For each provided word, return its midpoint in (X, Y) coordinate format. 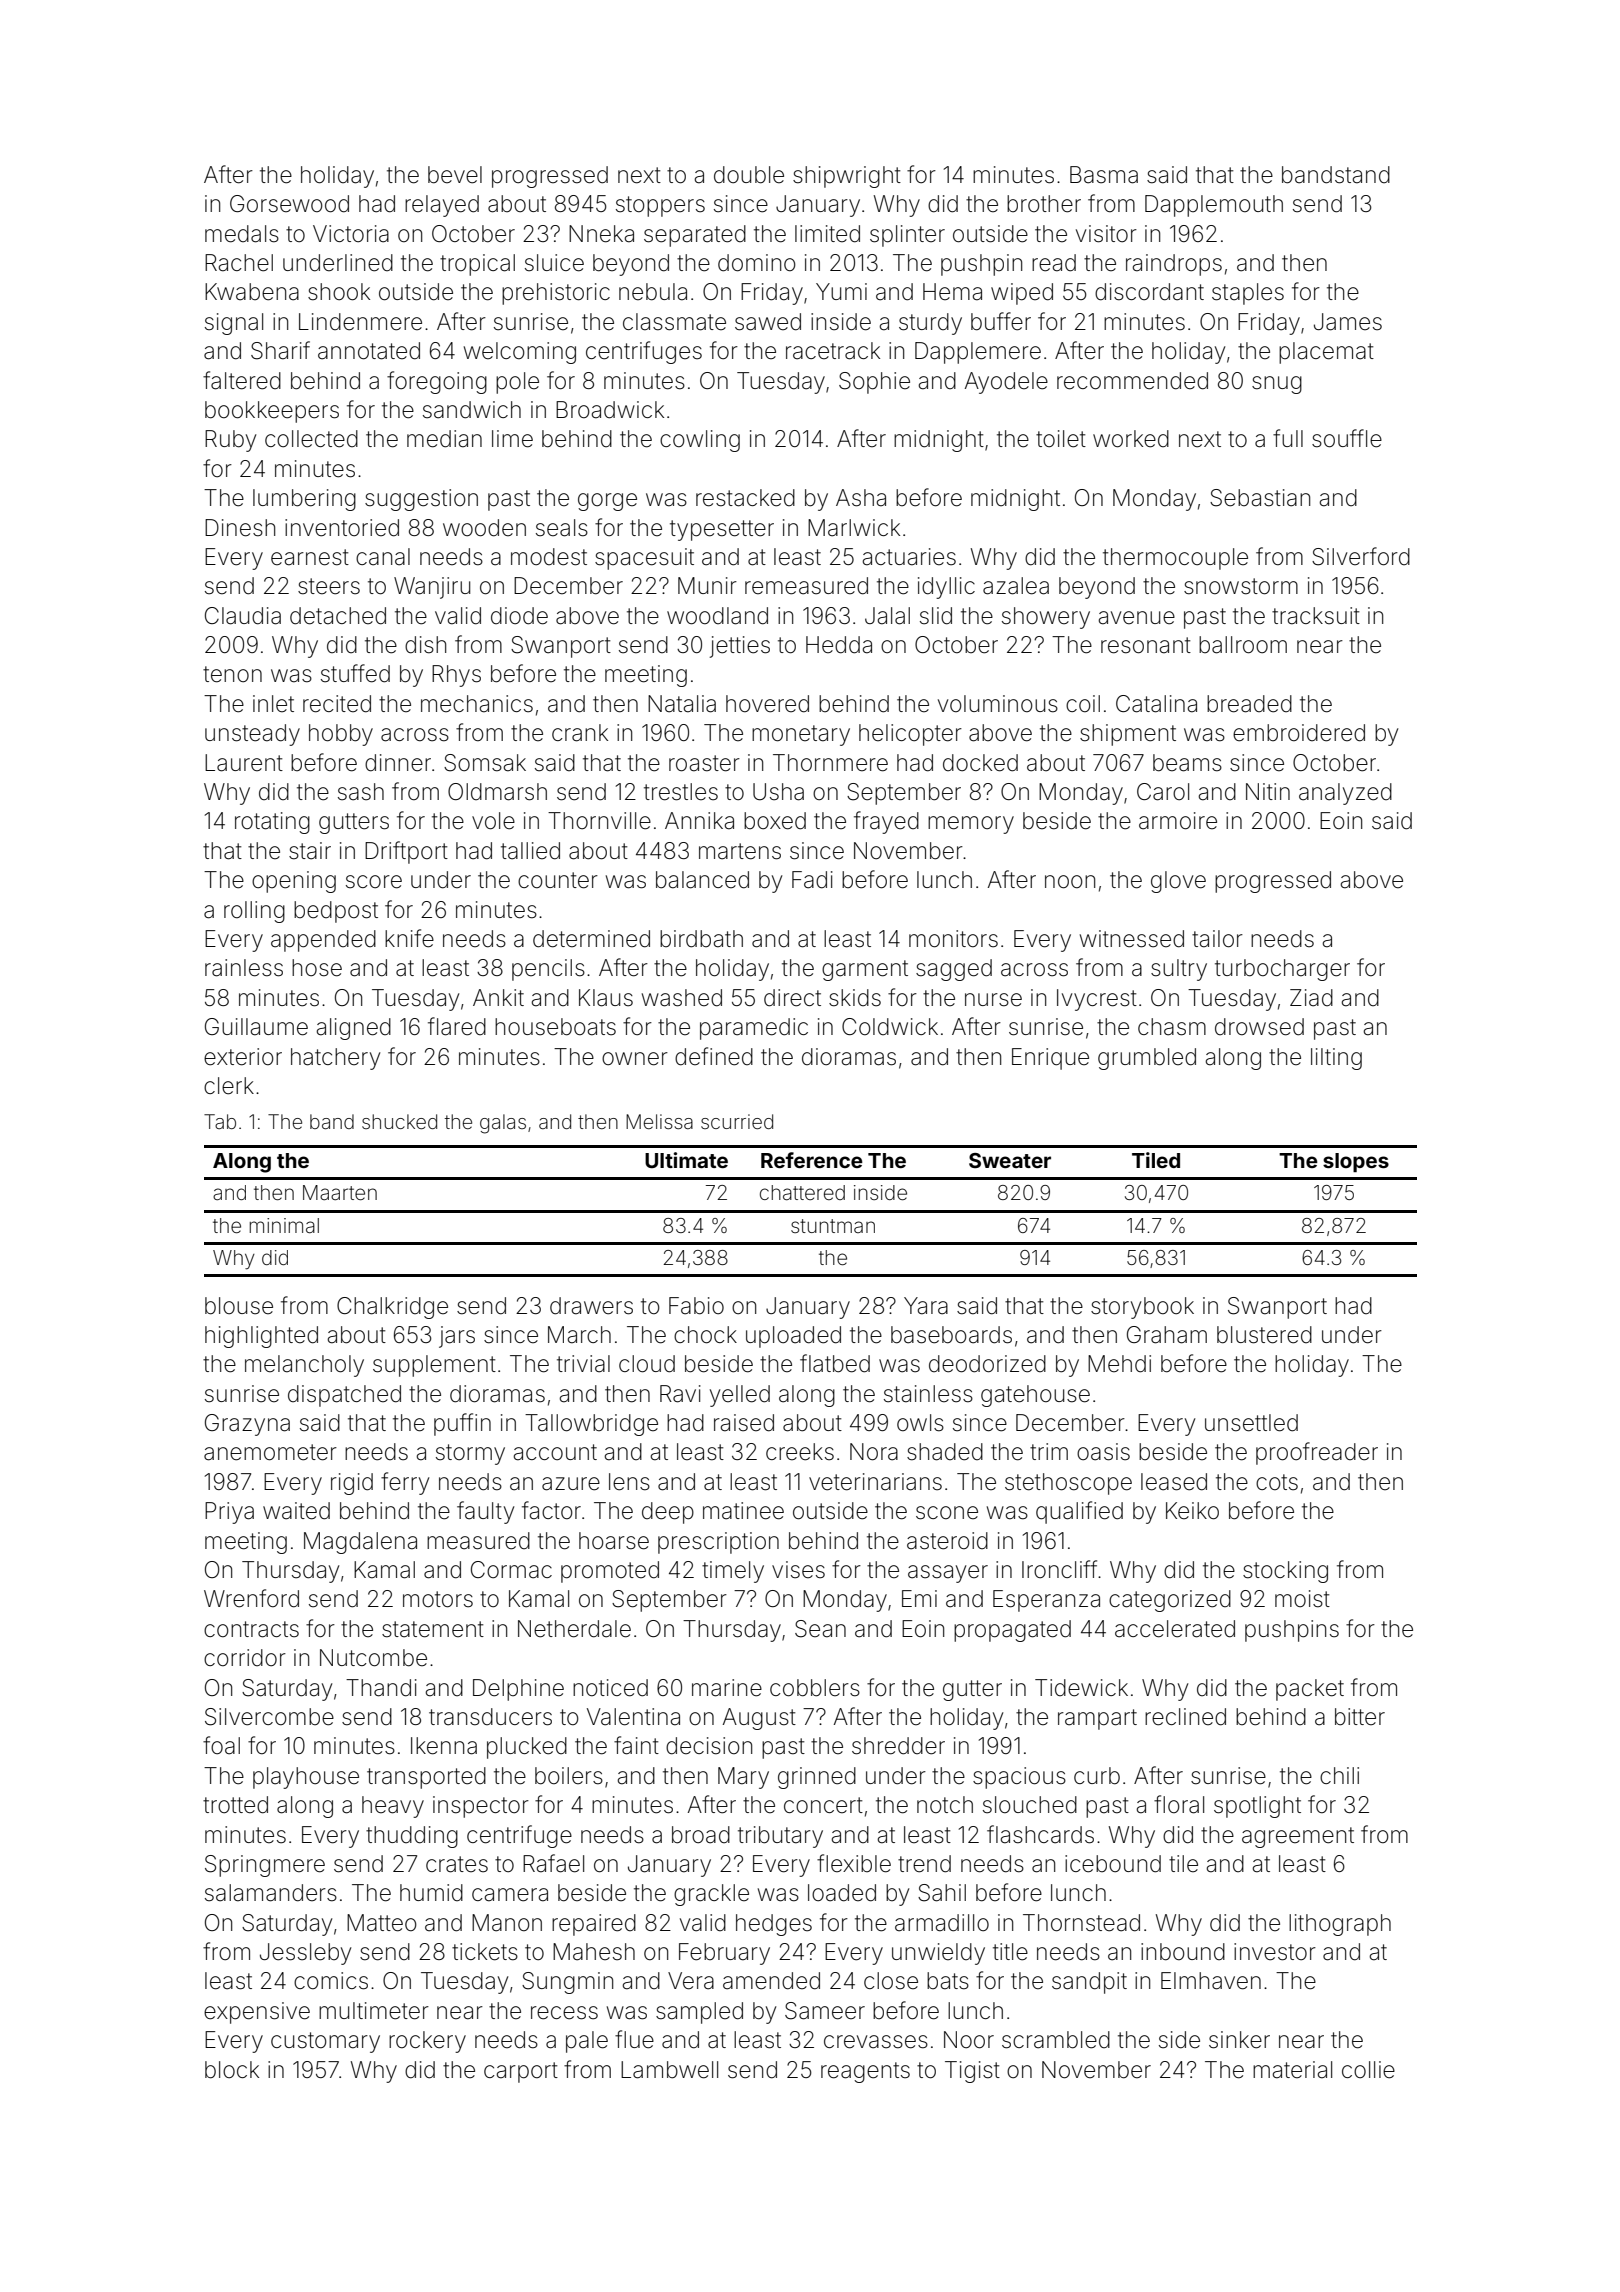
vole (493, 821)
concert (823, 1805)
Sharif (280, 350)
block (232, 2070)
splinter (907, 236)
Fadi (812, 880)
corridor (245, 1658)
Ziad (1311, 998)
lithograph (1340, 1925)
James (1348, 322)
